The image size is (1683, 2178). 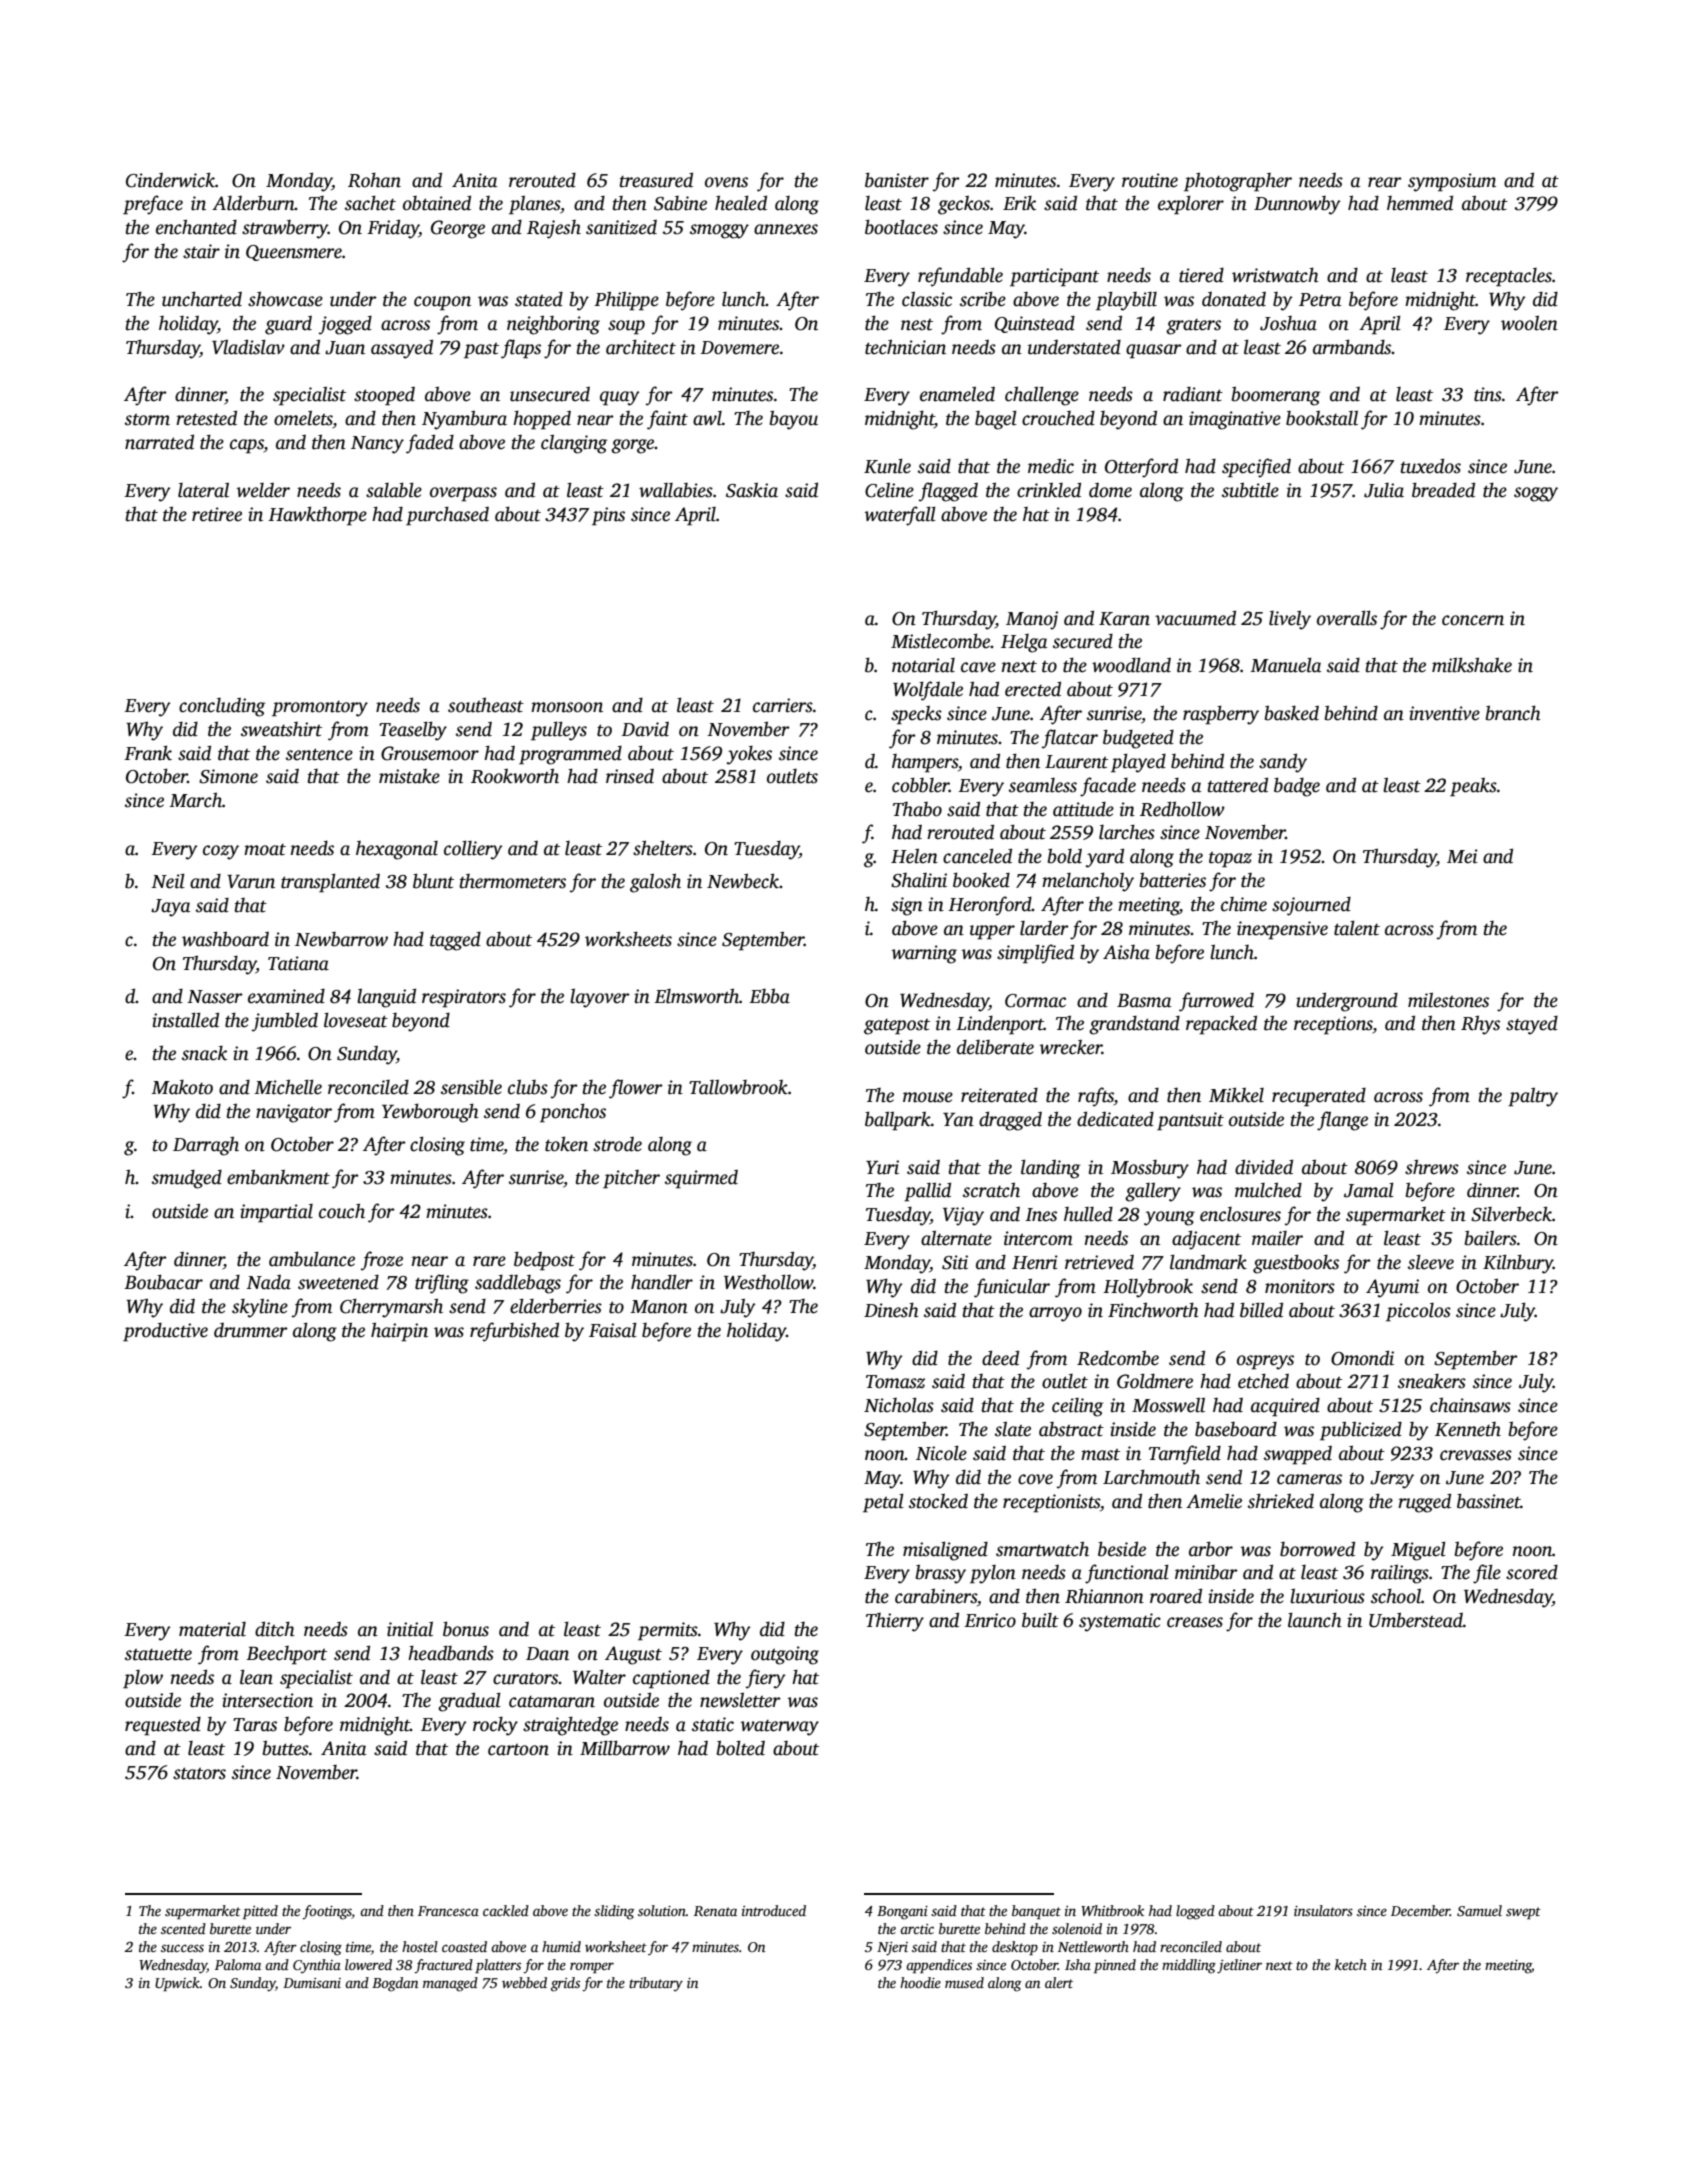 What do you see at coordinates (199, 1773) in the page?
I see `stators` at bounding box center [199, 1773].
